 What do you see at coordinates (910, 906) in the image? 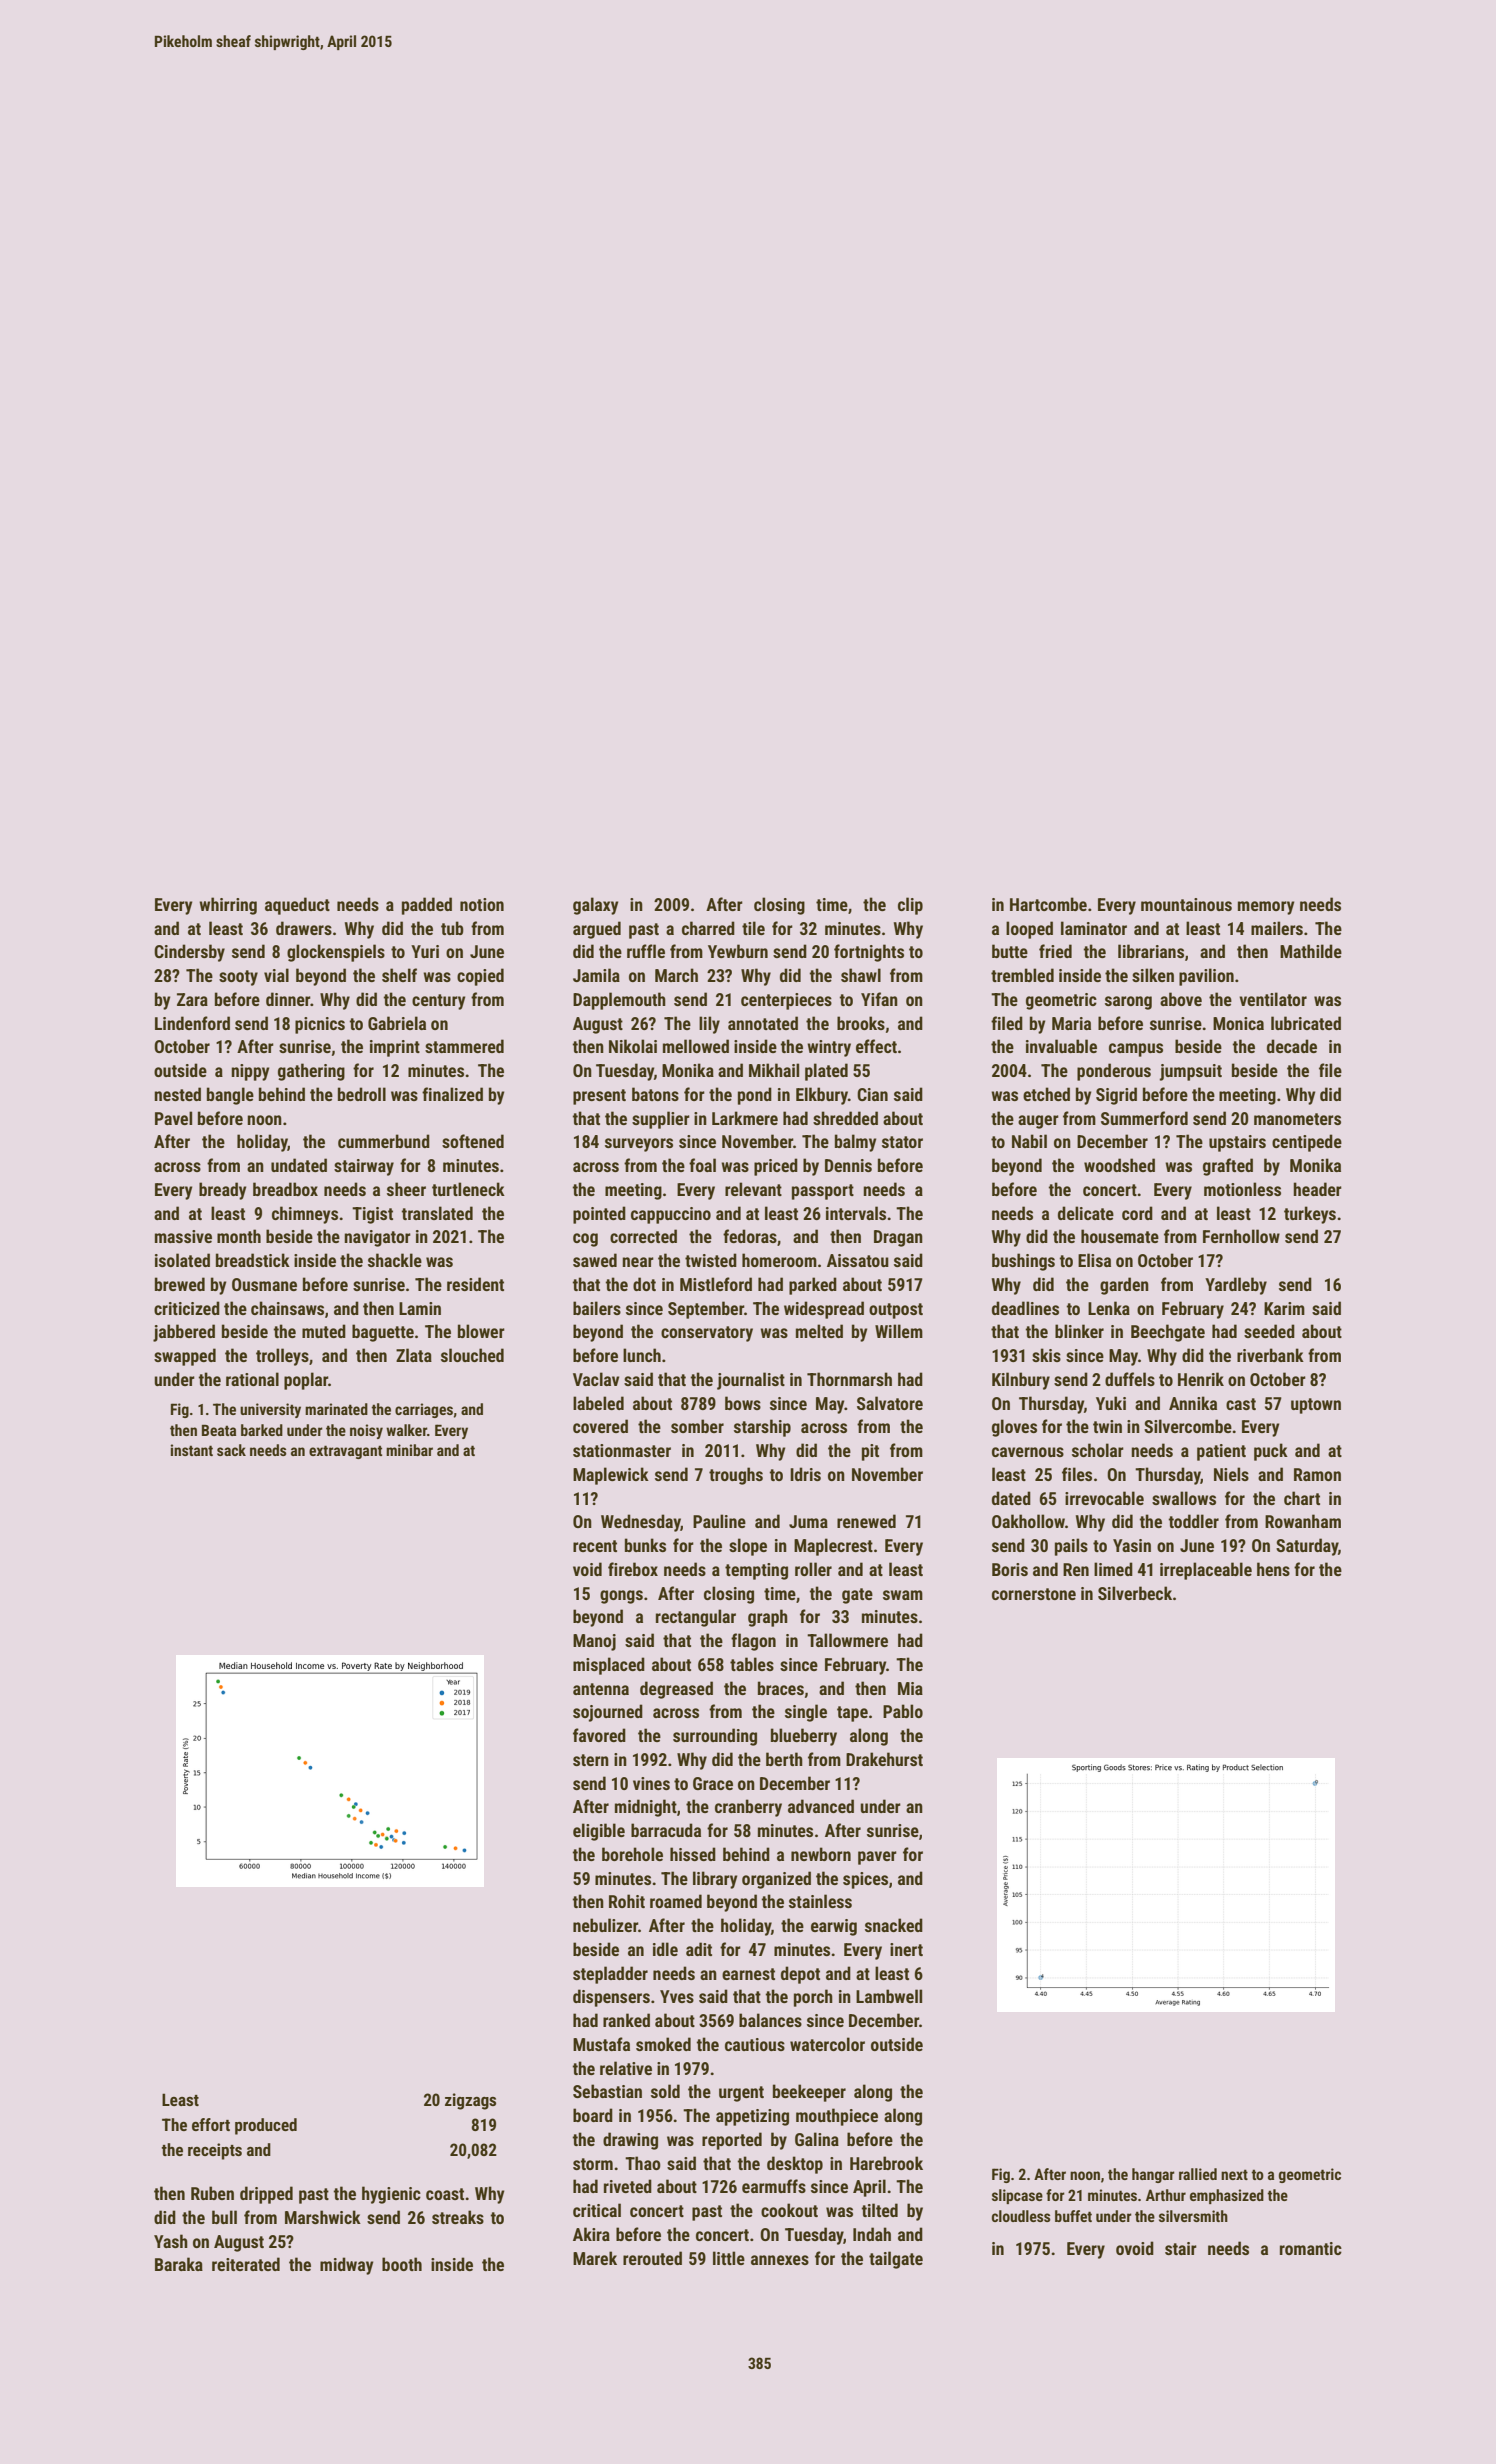
I see `clip` at bounding box center [910, 906].
